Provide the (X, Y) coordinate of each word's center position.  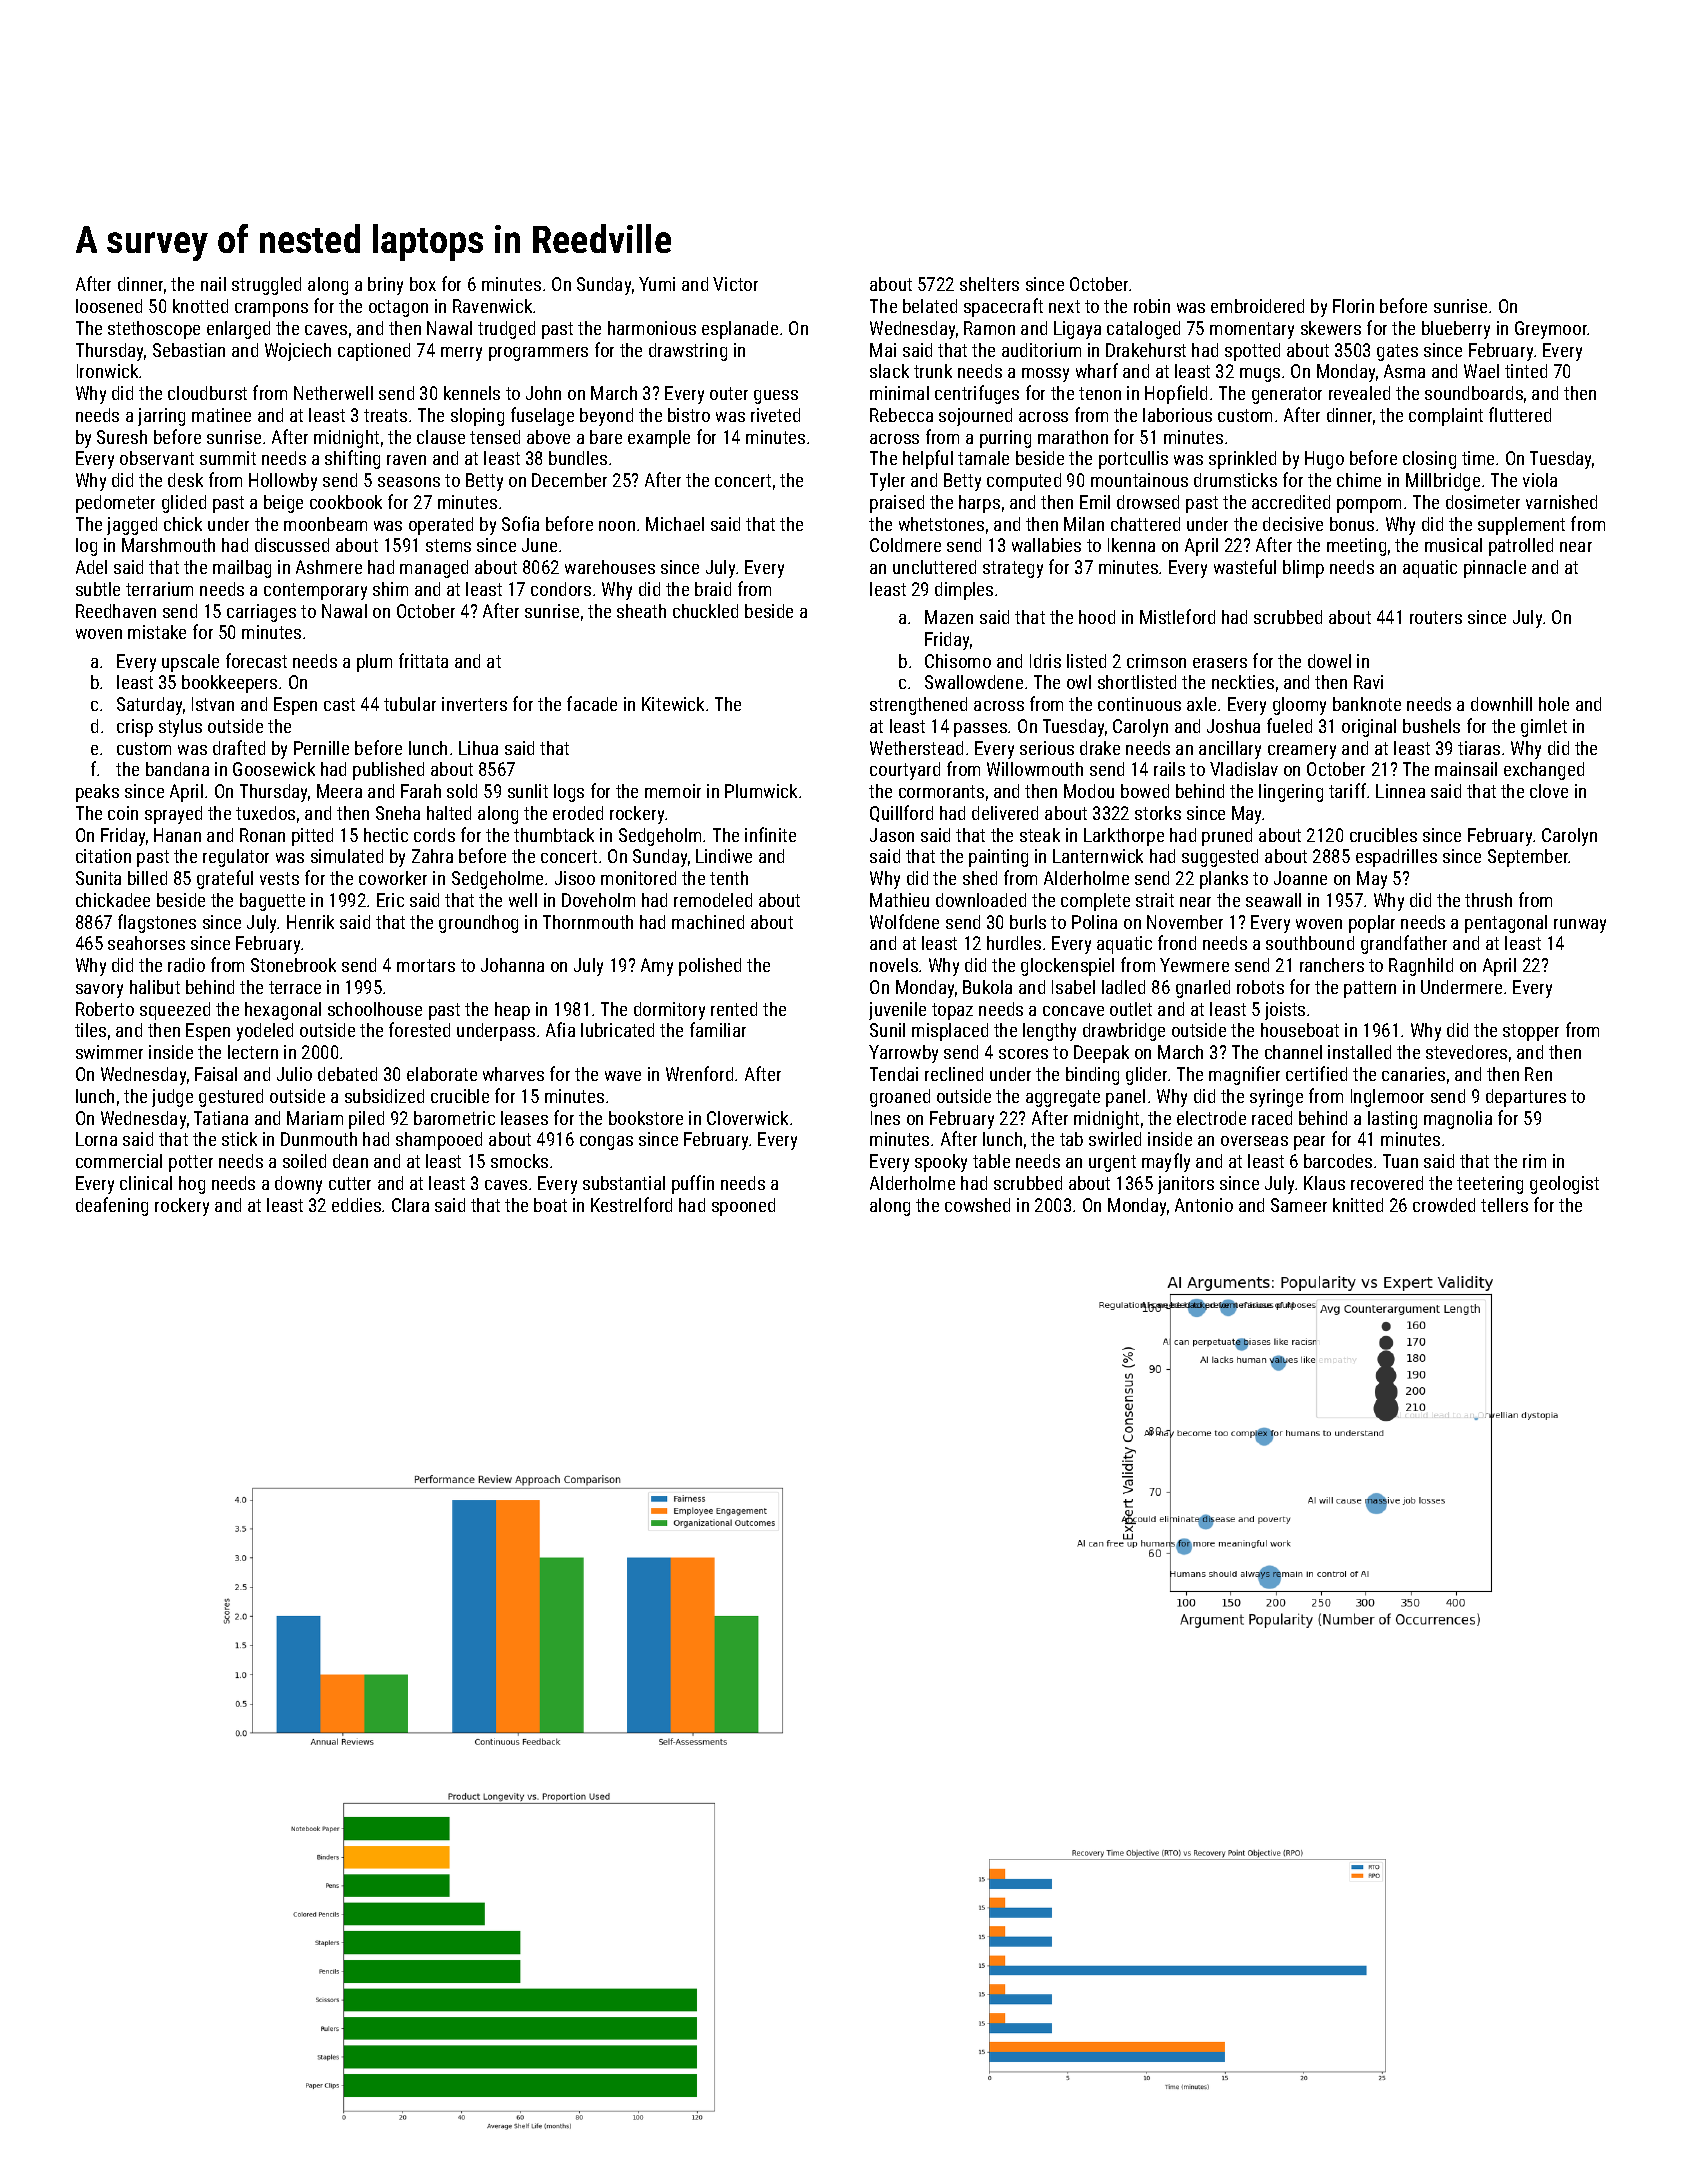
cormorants (941, 791)
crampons (271, 310)
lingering (1291, 793)
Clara (410, 1205)
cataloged (1143, 330)
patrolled (1521, 547)
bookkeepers (229, 684)
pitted (312, 837)
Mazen (949, 617)
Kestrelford (631, 1204)
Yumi (657, 284)
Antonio (1204, 1205)
